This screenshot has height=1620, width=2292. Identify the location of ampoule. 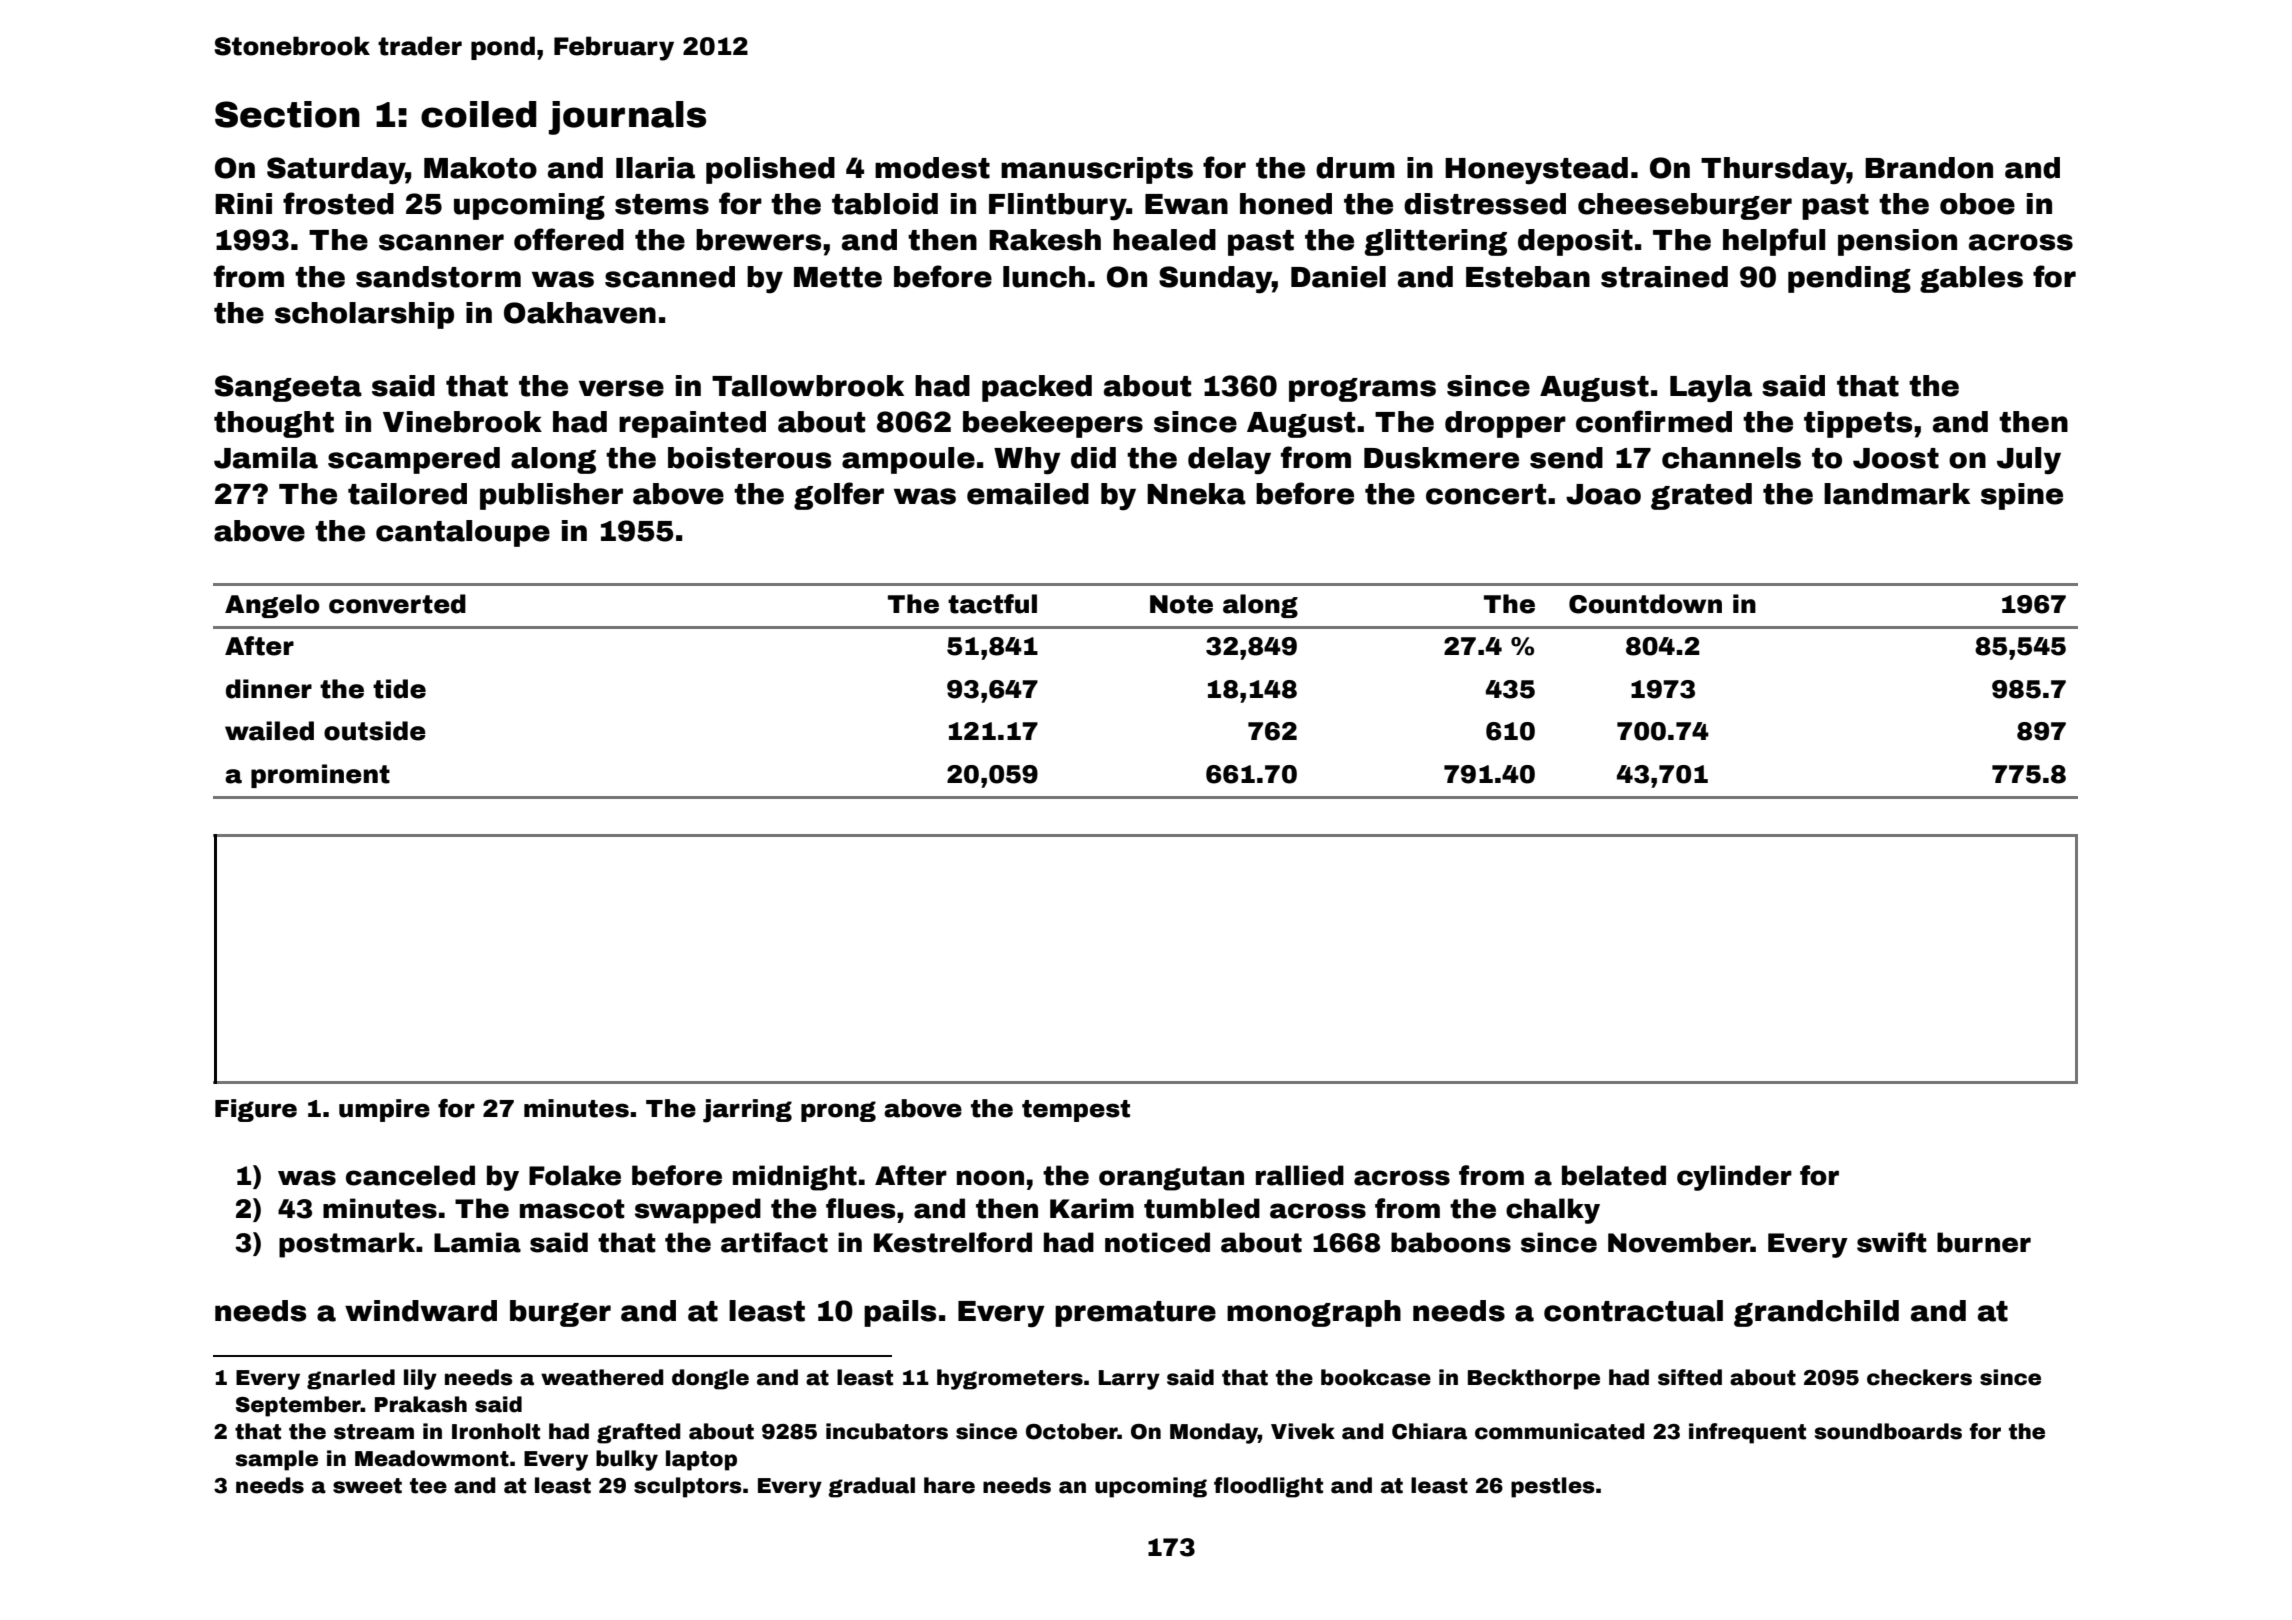
(908, 460).
